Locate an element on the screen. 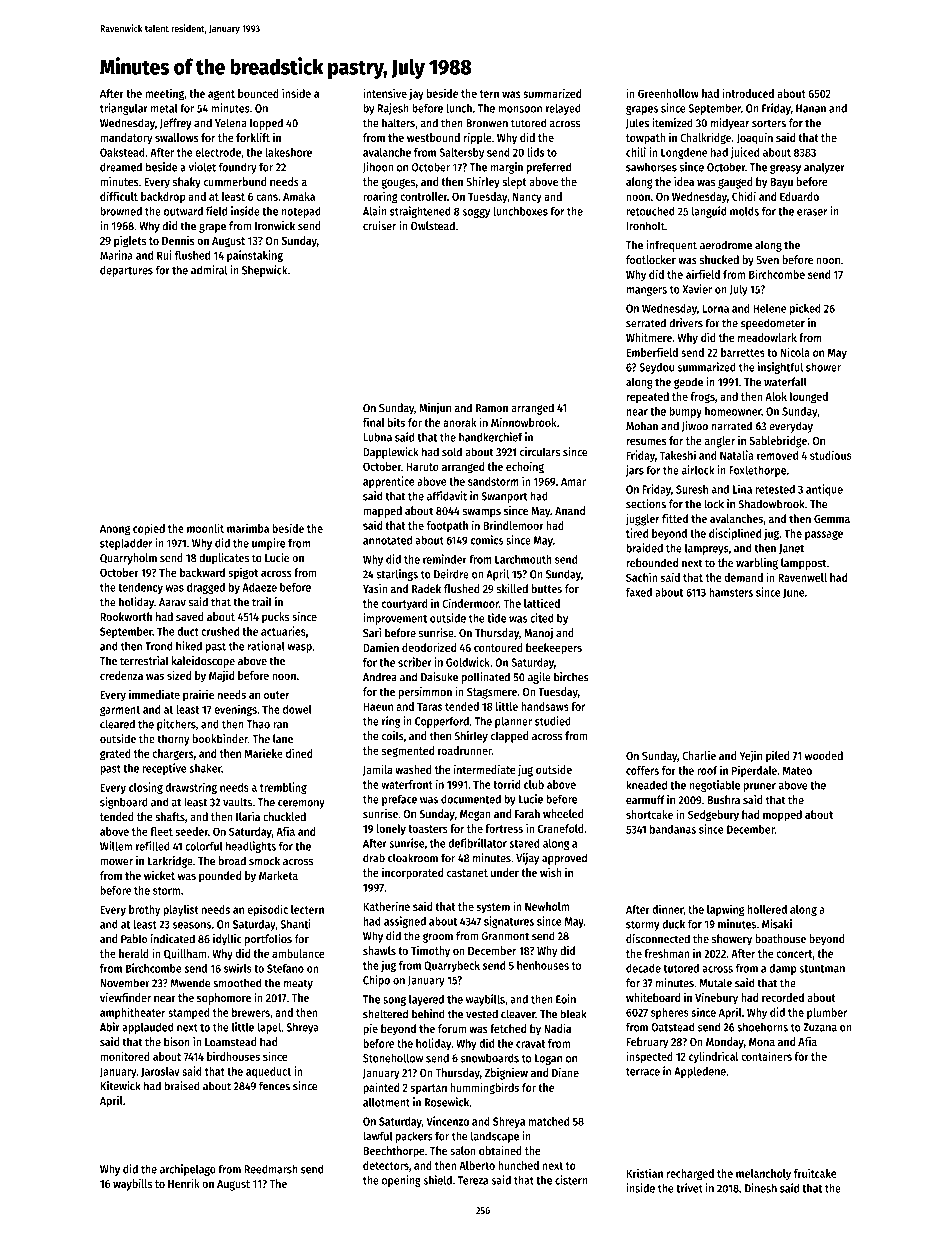 The height and width of the screenshot is (1233, 952). grated is located at coordinates (115, 755).
